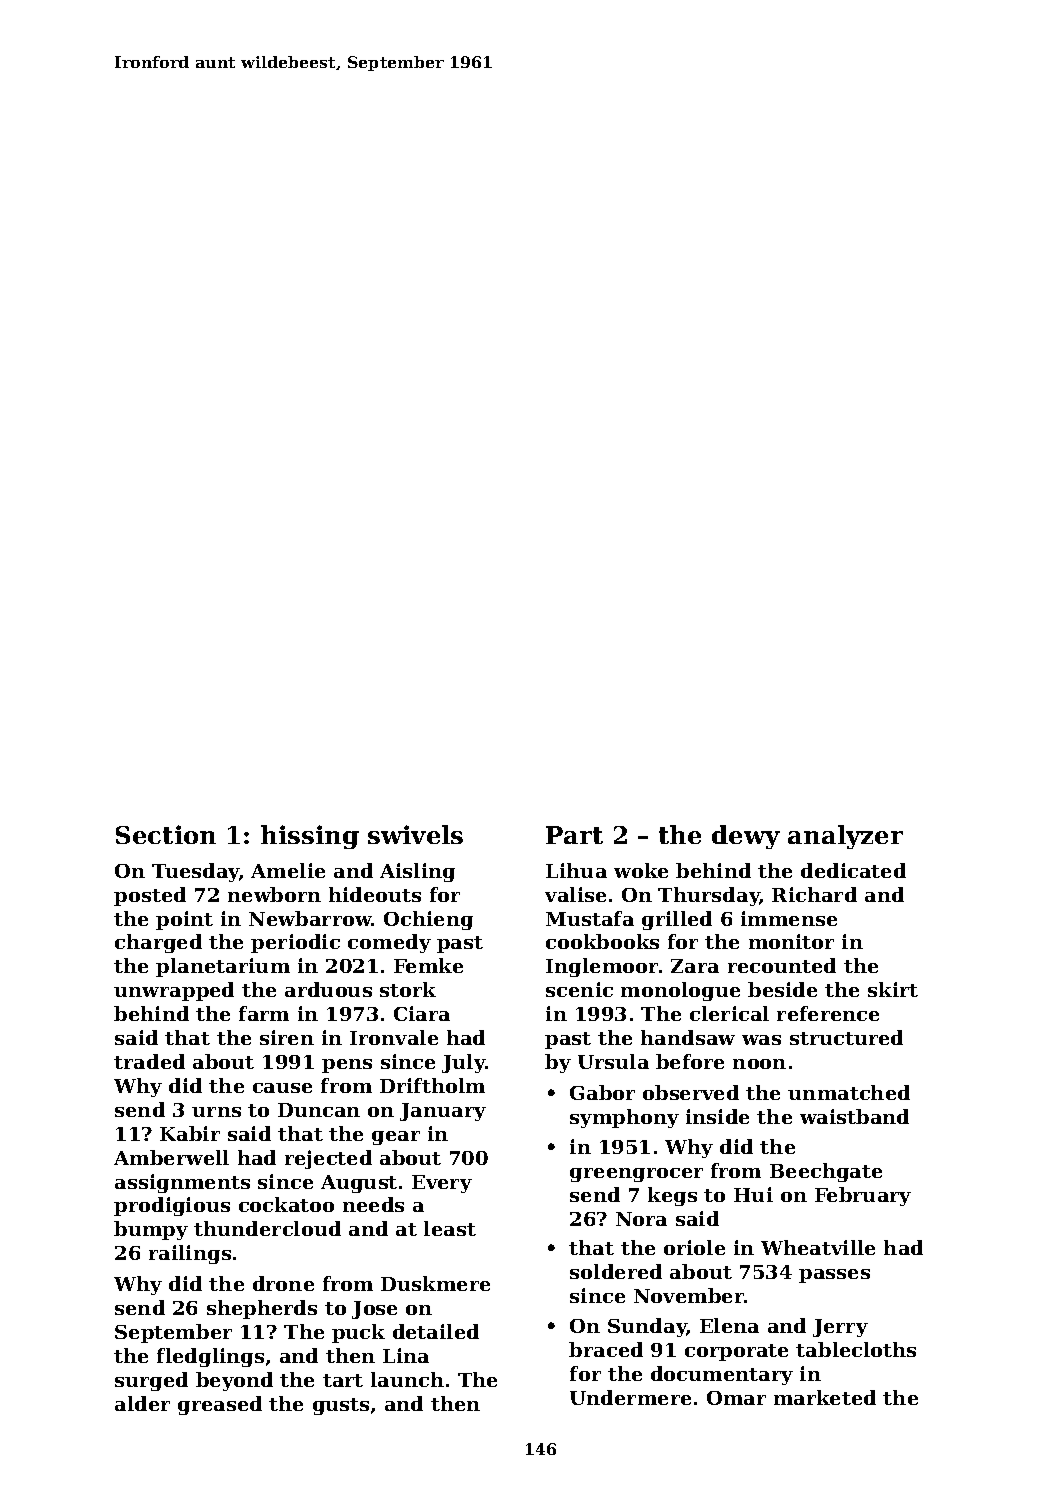 This screenshot has width=1048, height=1489. What do you see at coordinates (641, 1219) in the screenshot?
I see `Nora` at bounding box center [641, 1219].
